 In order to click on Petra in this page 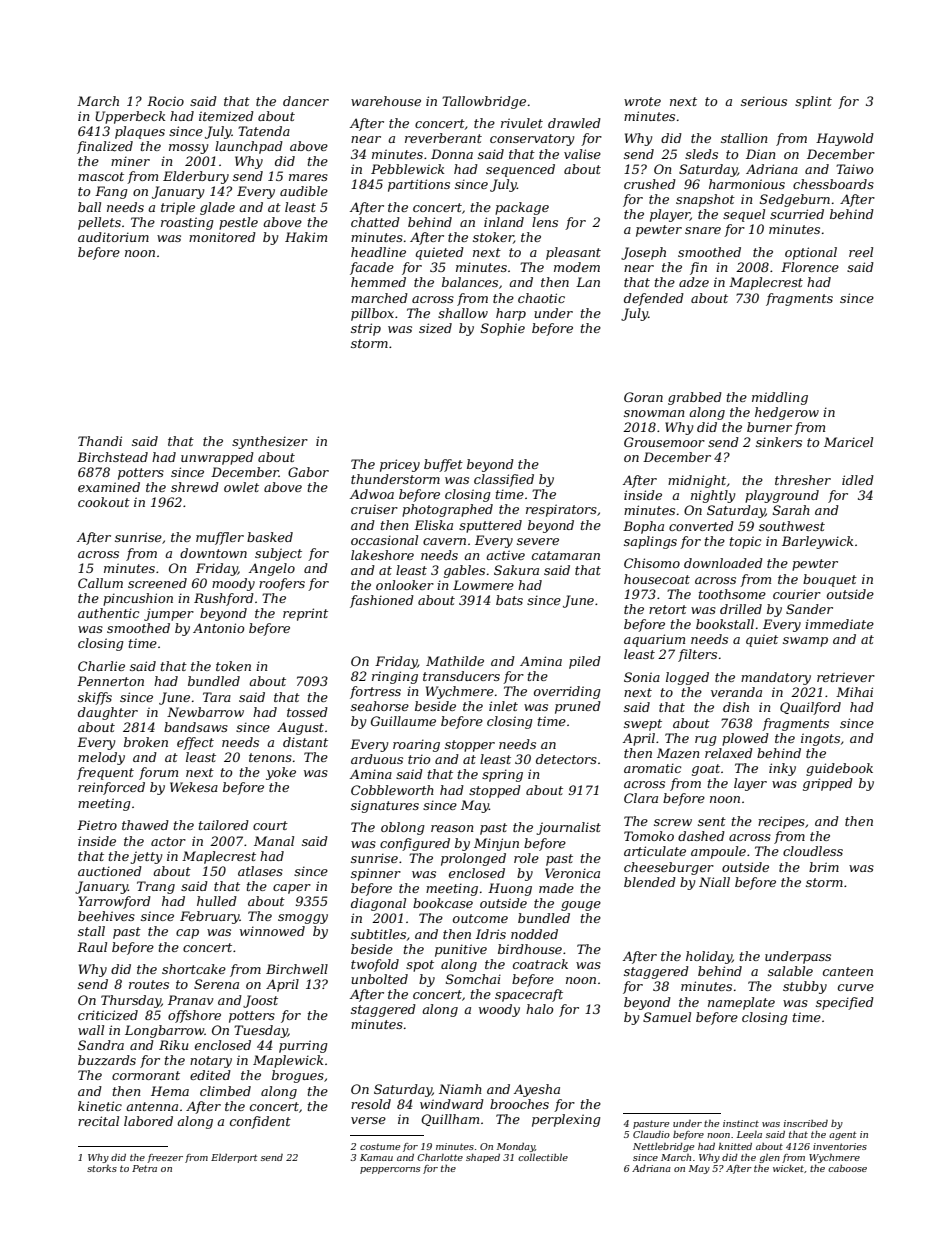, I will do `click(144, 1168)`.
